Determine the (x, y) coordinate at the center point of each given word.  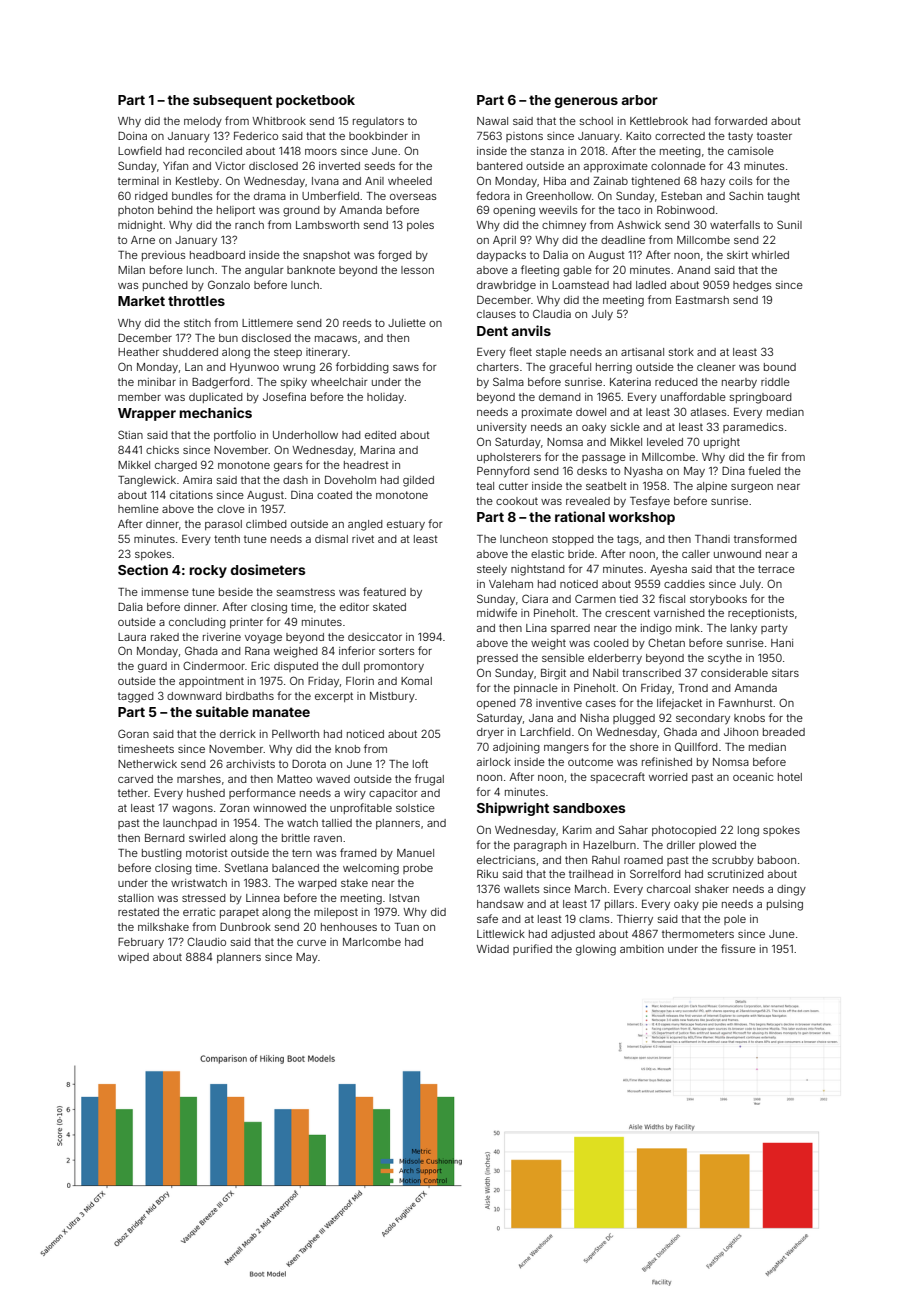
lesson (417, 270)
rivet (363, 539)
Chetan (666, 642)
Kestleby (197, 182)
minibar (157, 382)
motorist (207, 853)
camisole (751, 151)
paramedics (753, 428)
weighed (296, 652)
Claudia (552, 313)
